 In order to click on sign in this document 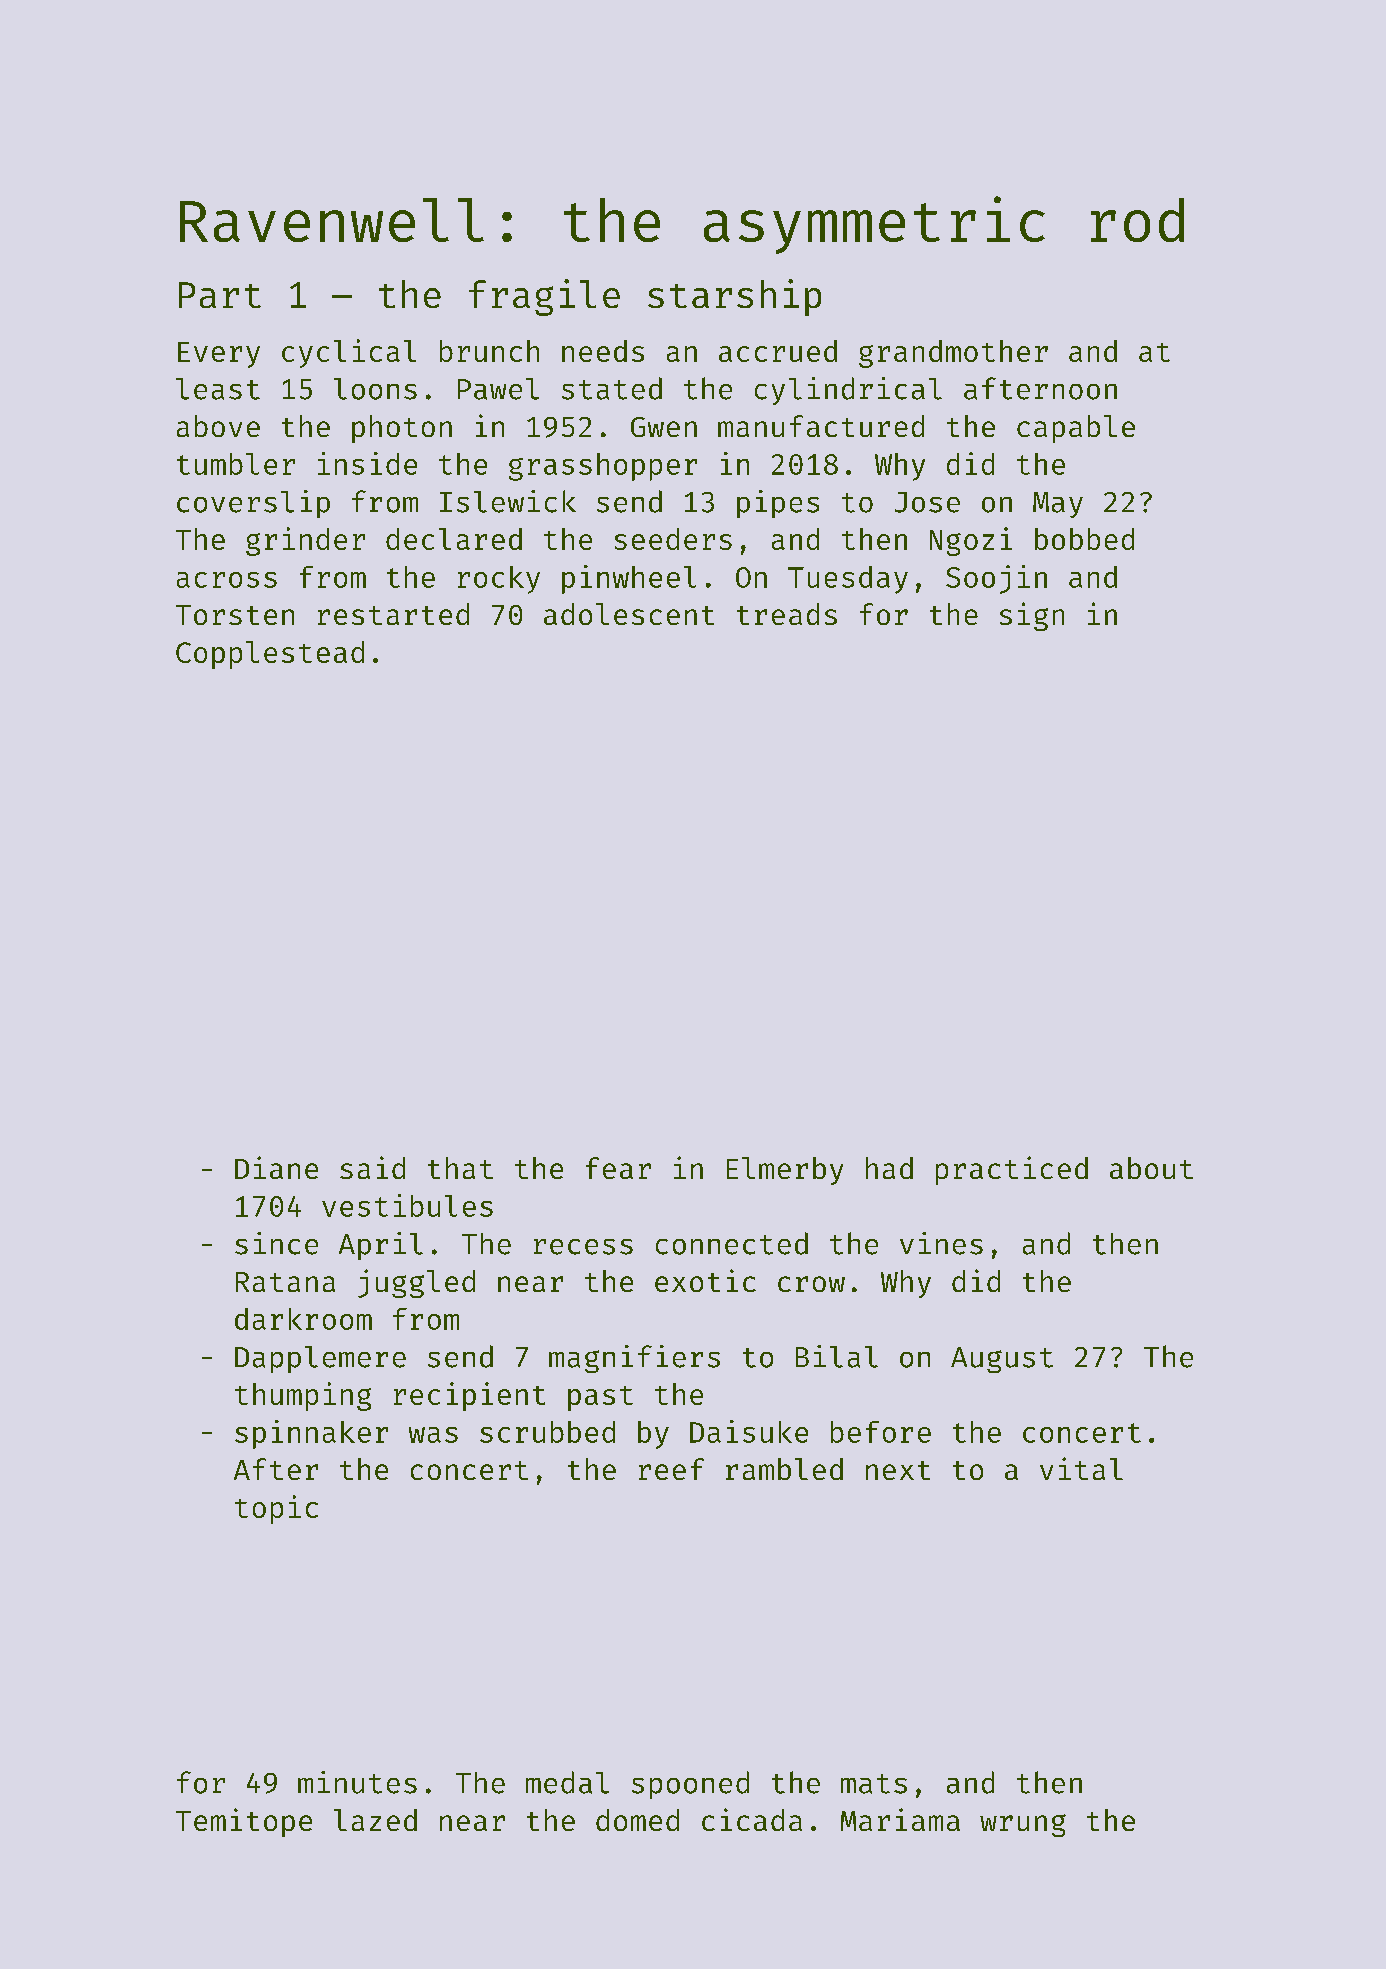, I will do `click(1032, 616)`.
